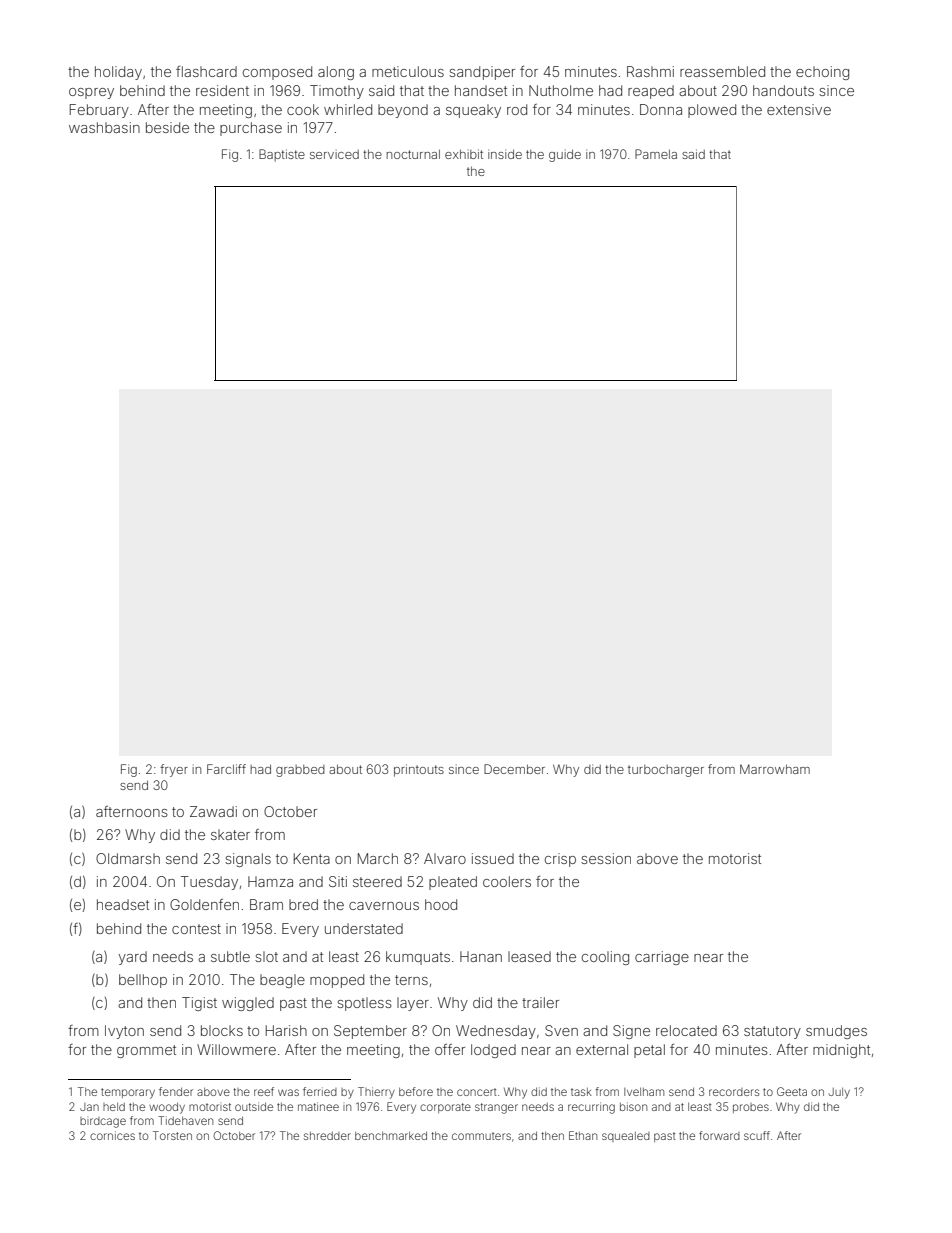 This screenshot has width=952, height=1233. Describe the element at coordinates (413, 154) in the screenshot. I see `nocturnal` at that location.
